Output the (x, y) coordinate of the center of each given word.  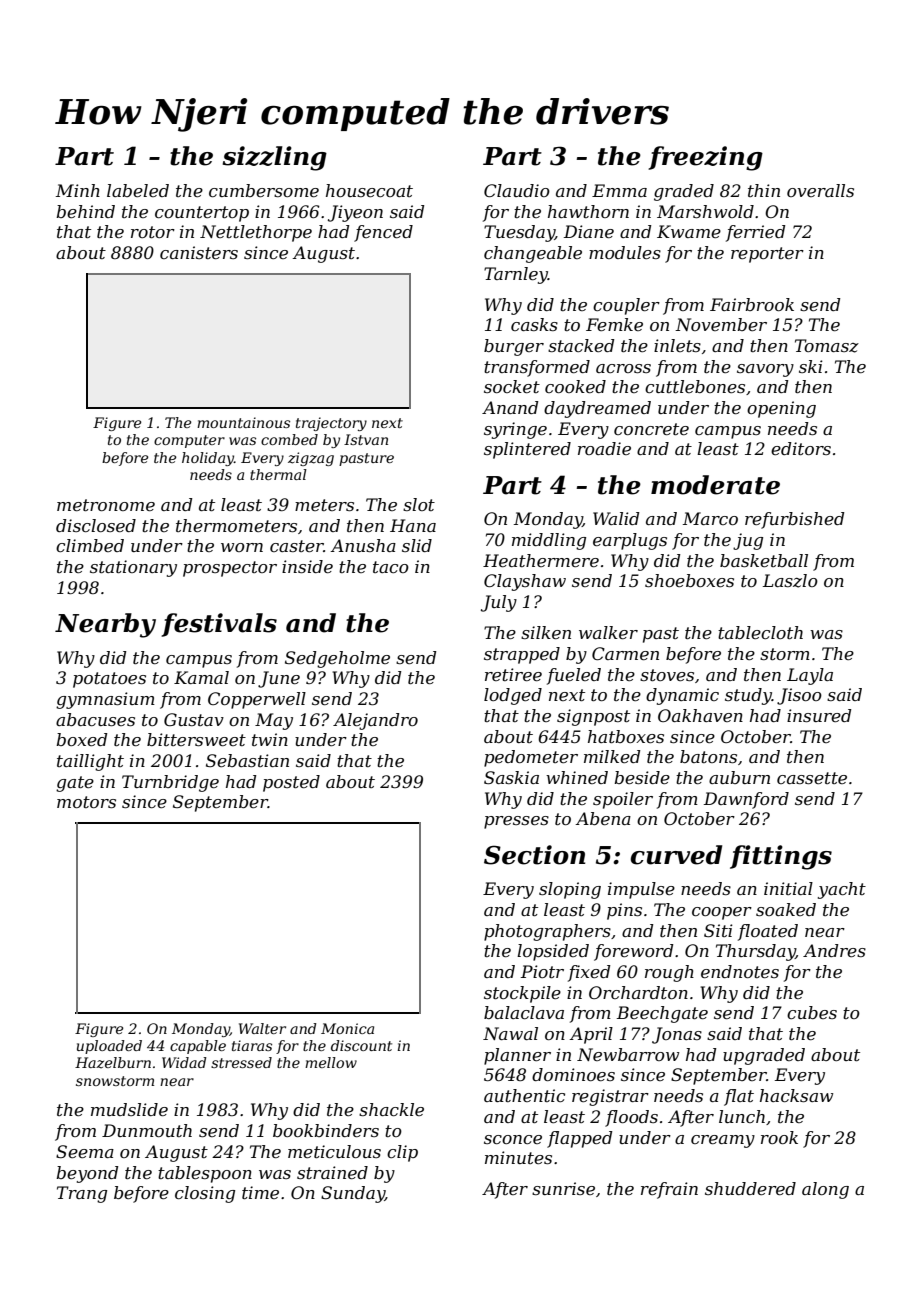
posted (291, 783)
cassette (812, 778)
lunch (742, 1116)
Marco (710, 518)
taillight (90, 762)
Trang (82, 1194)
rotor (153, 232)
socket (512, 386)
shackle (391, 1109)
